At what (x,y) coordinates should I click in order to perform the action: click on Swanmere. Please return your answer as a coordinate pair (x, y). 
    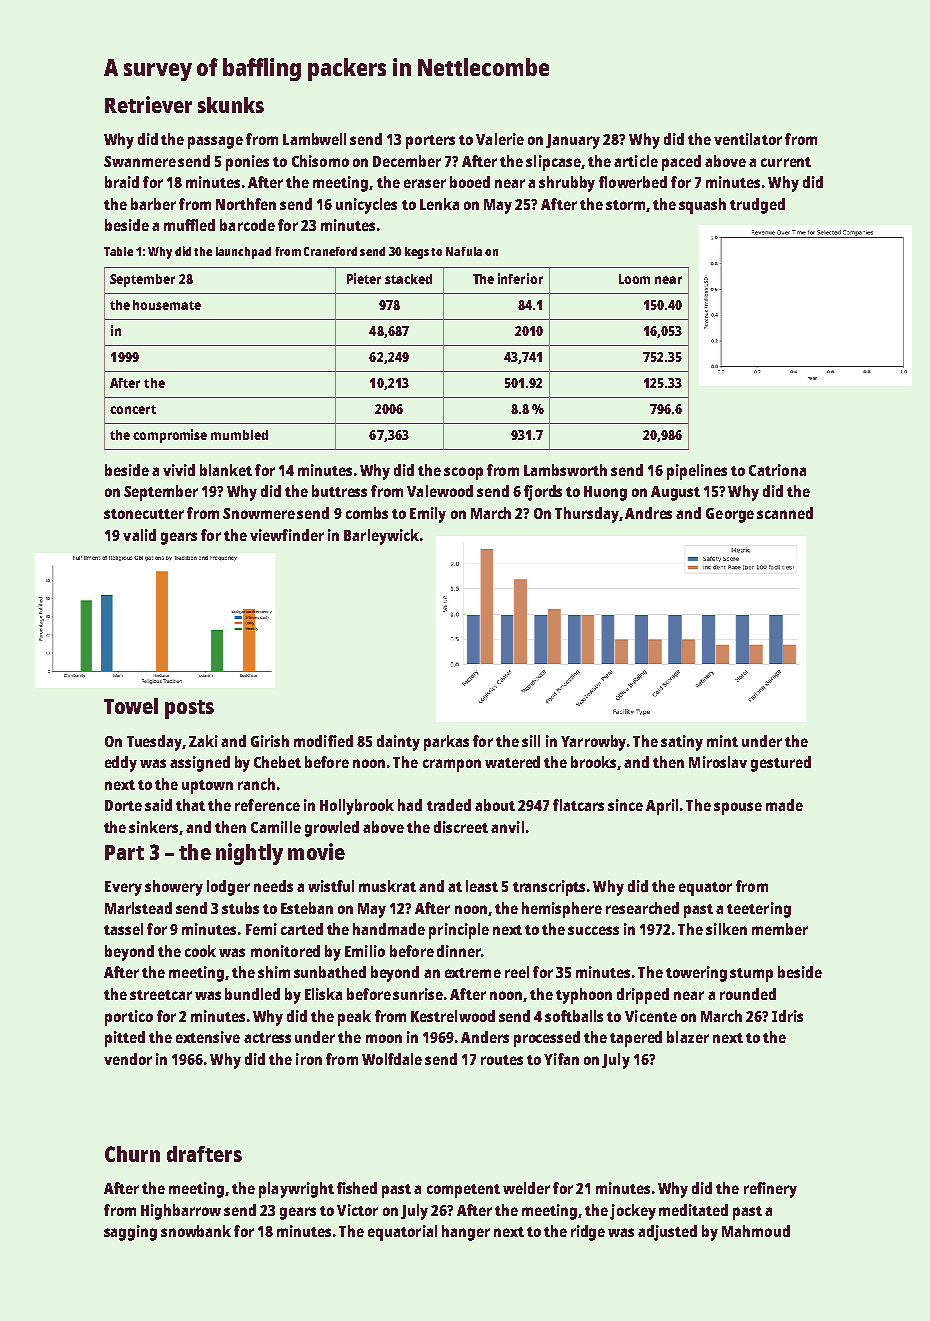
    Looking at the image, I should click on (140, 161).
